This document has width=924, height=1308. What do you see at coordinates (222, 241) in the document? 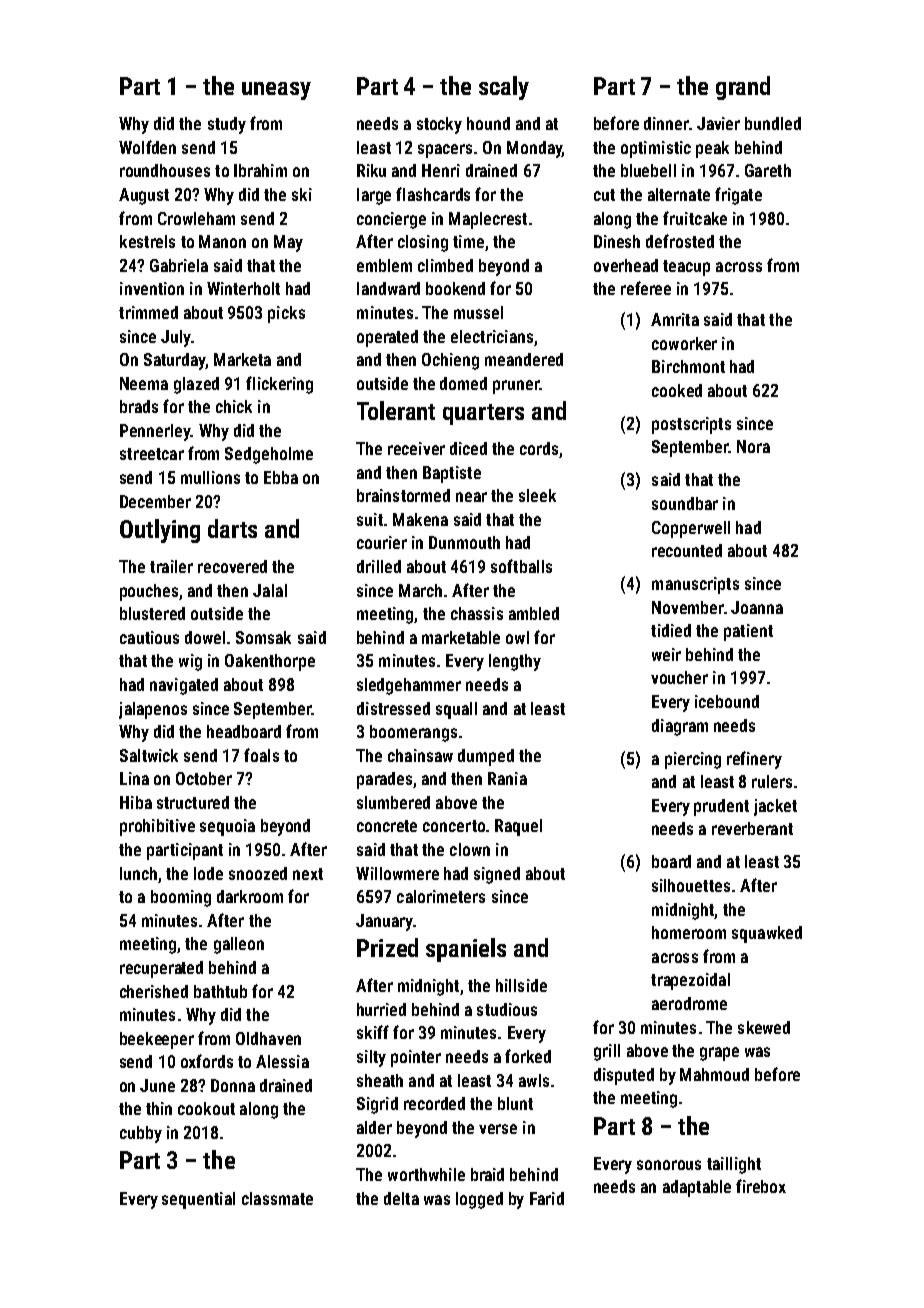
I see `Manon` at bounding box center [222, 241].
